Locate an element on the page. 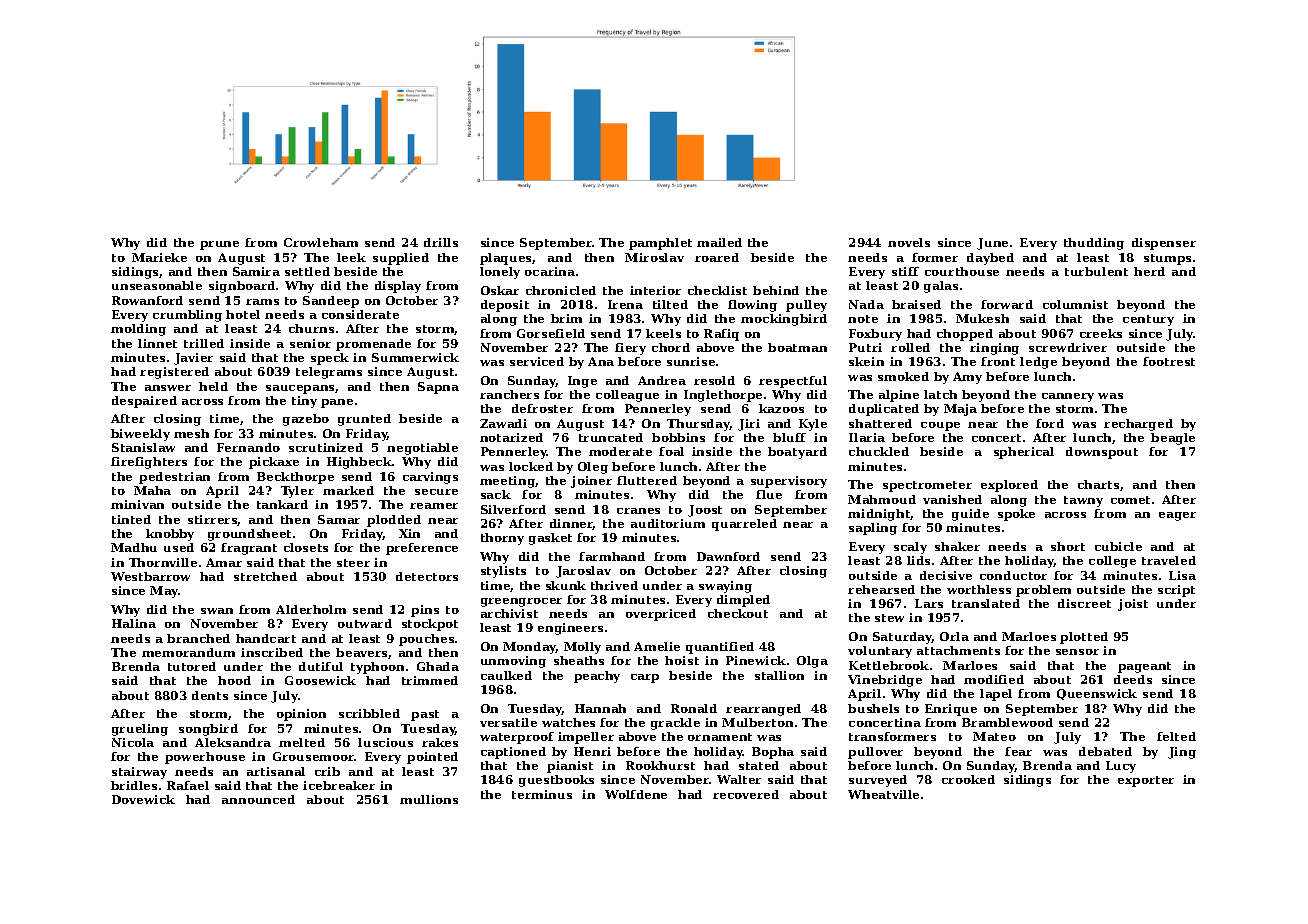  checkout is located at coordinates (738, 613).
